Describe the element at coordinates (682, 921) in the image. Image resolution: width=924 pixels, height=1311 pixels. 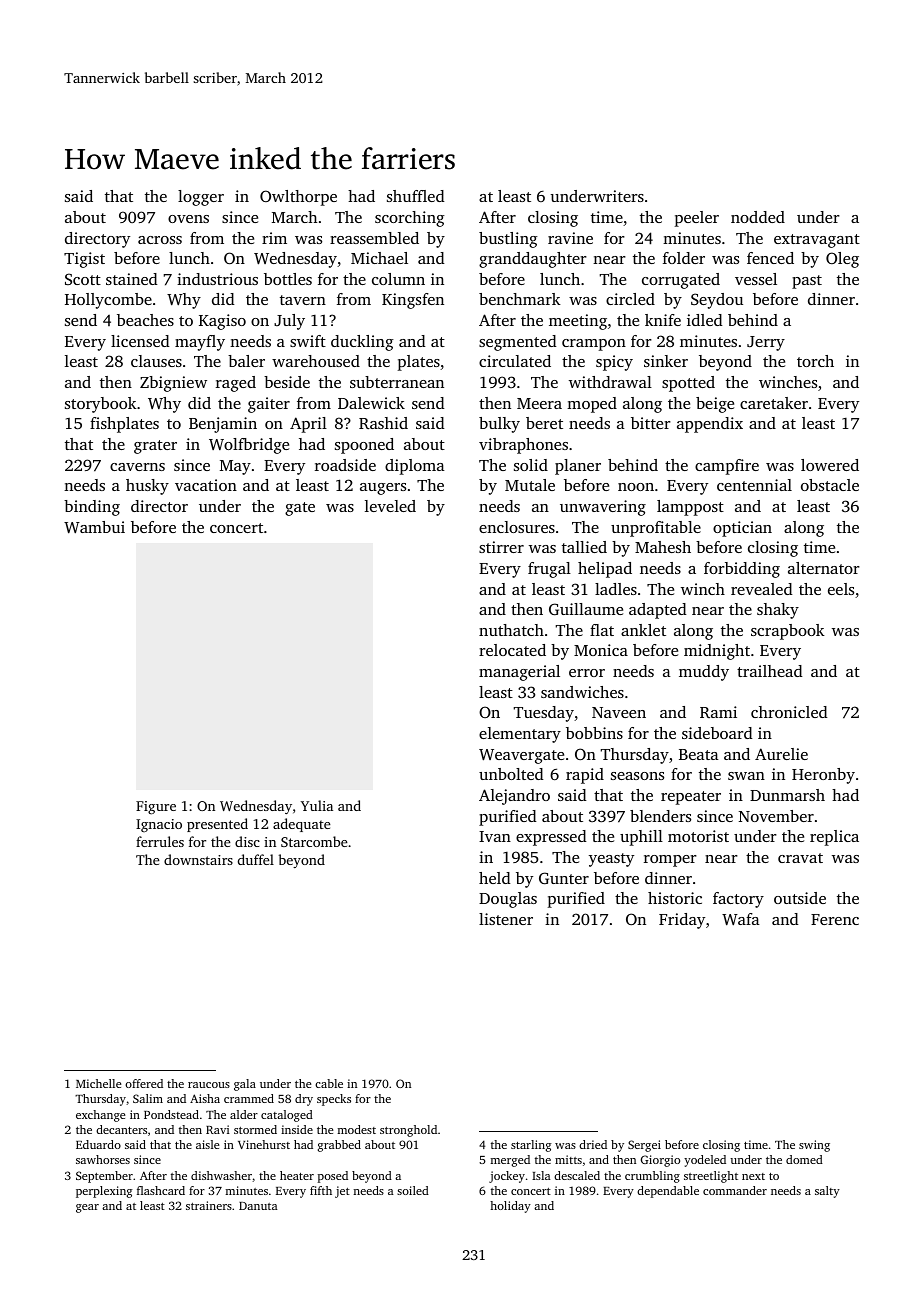
I see `Friday` at that location.
